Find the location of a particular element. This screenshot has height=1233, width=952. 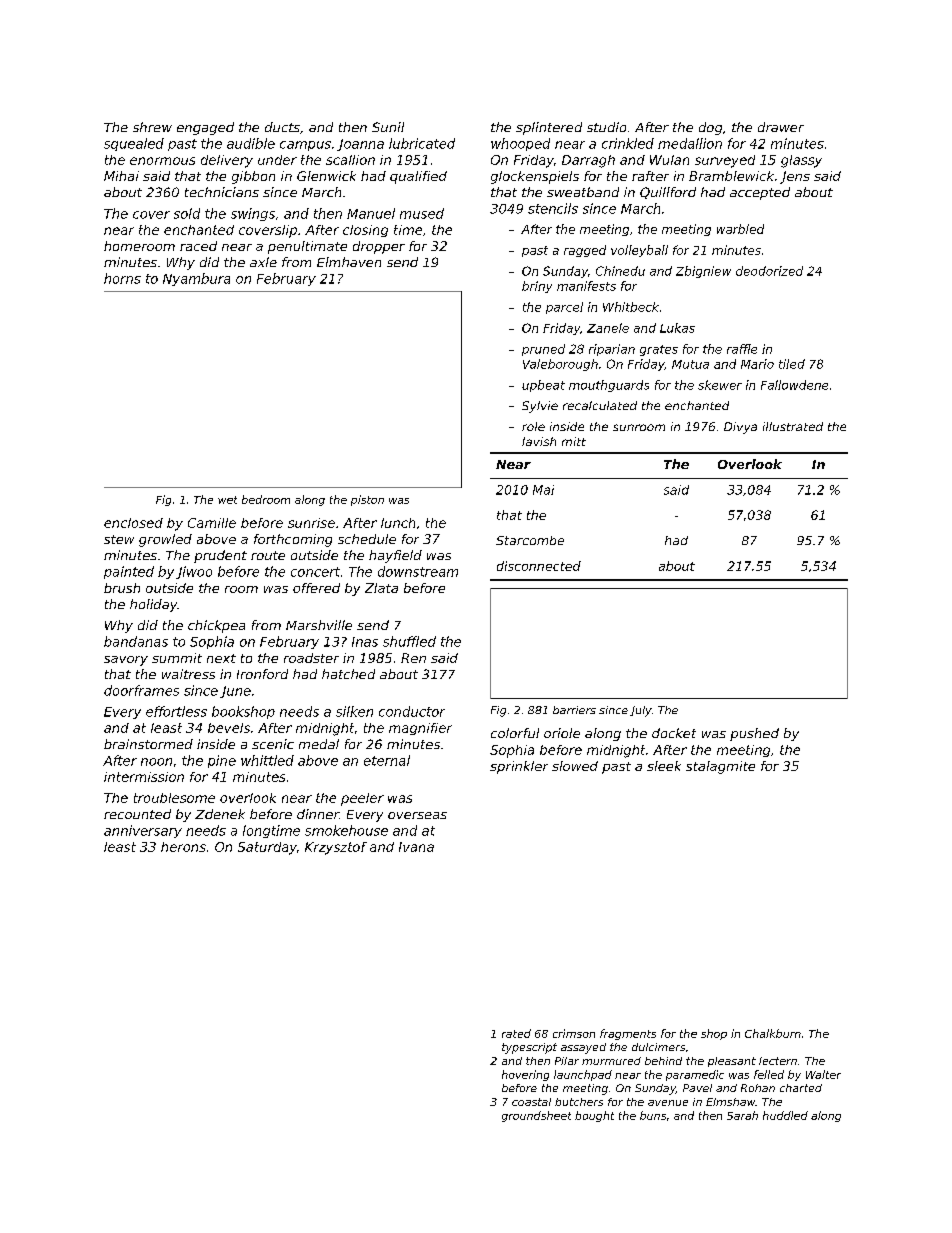

Zlata is located at coordinates (381, 588).
